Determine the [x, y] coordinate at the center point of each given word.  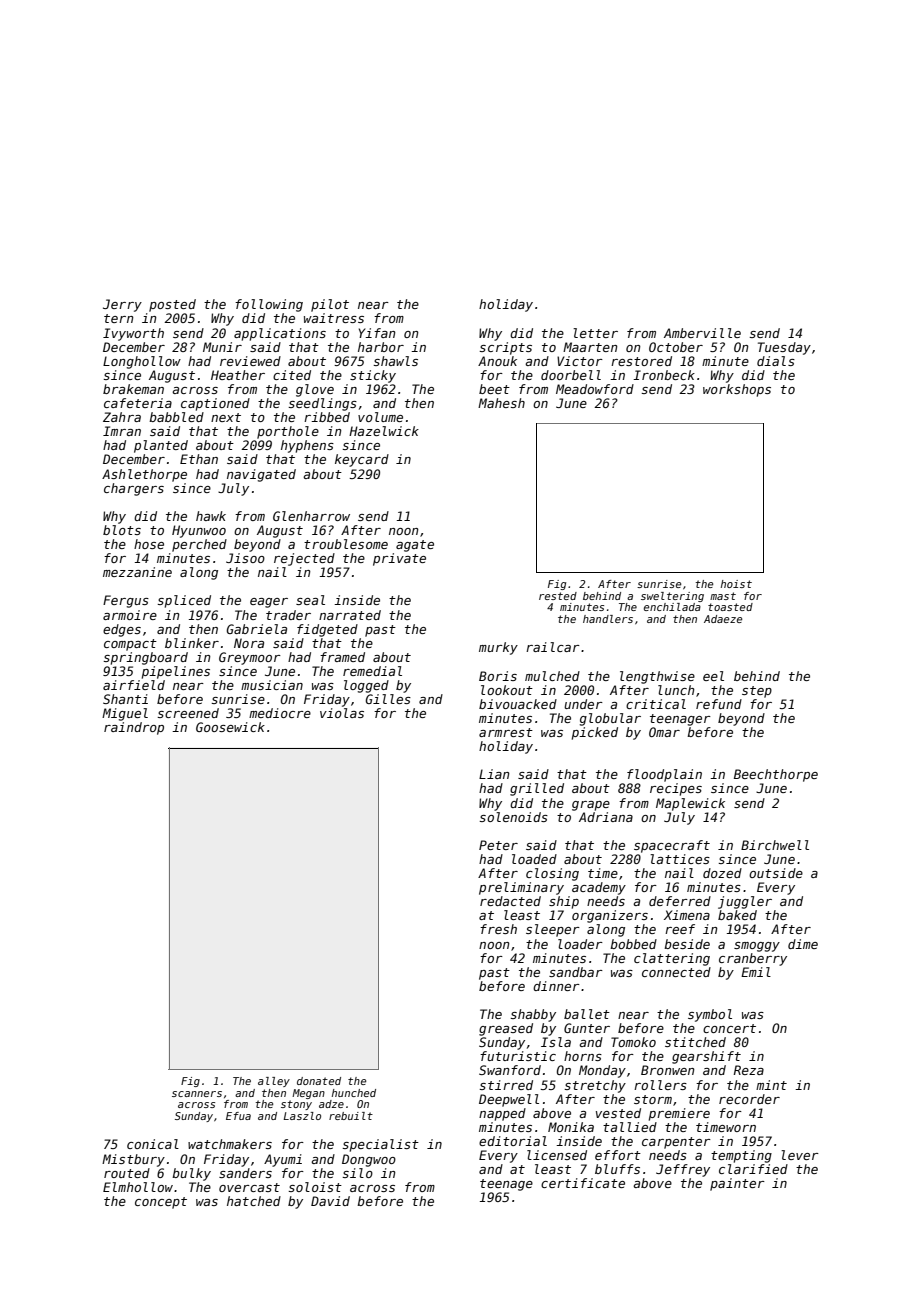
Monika [571, 1127]
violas [342, 713]
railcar [553, 647]
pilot [330, 305]
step [757, 692]
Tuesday [784, 348]
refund [719, 704]
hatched [254, 1201]
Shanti [125, 699]
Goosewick [230, 727]
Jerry [122, 305]
